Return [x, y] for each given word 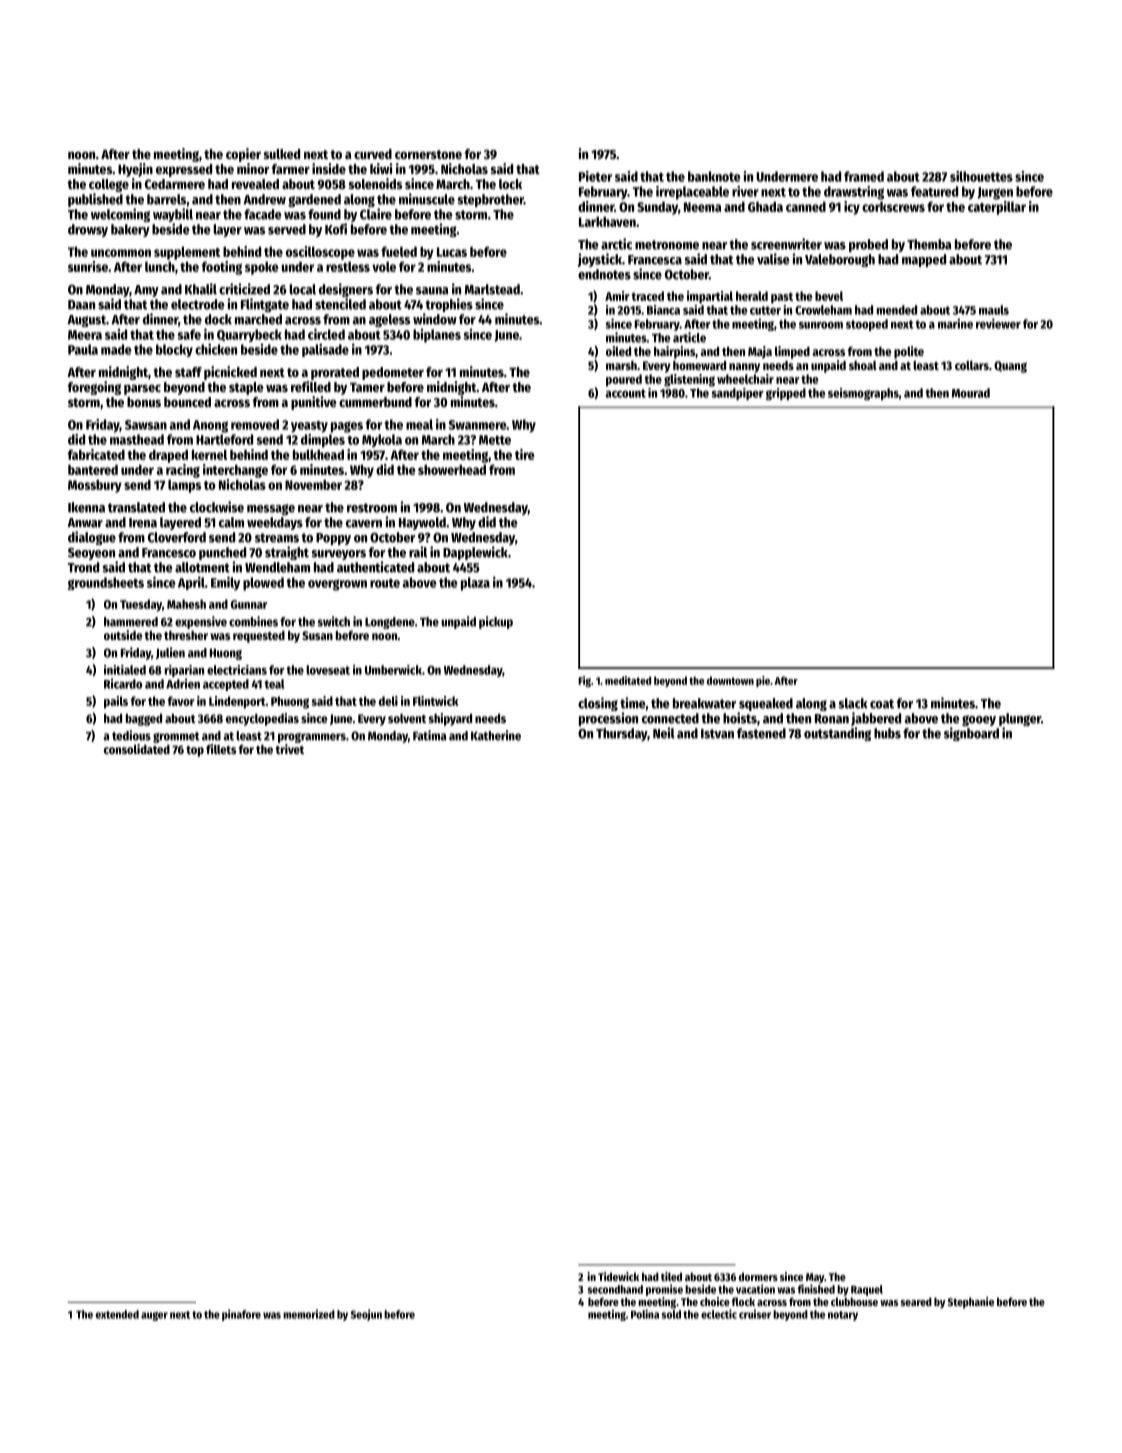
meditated [628, 680]
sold [671, 1314]
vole [384, 266]
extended [117, 1314]
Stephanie [971, 1303]
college [109, 185]
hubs [887, 733]
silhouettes [981, 176]
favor [181, 701]
